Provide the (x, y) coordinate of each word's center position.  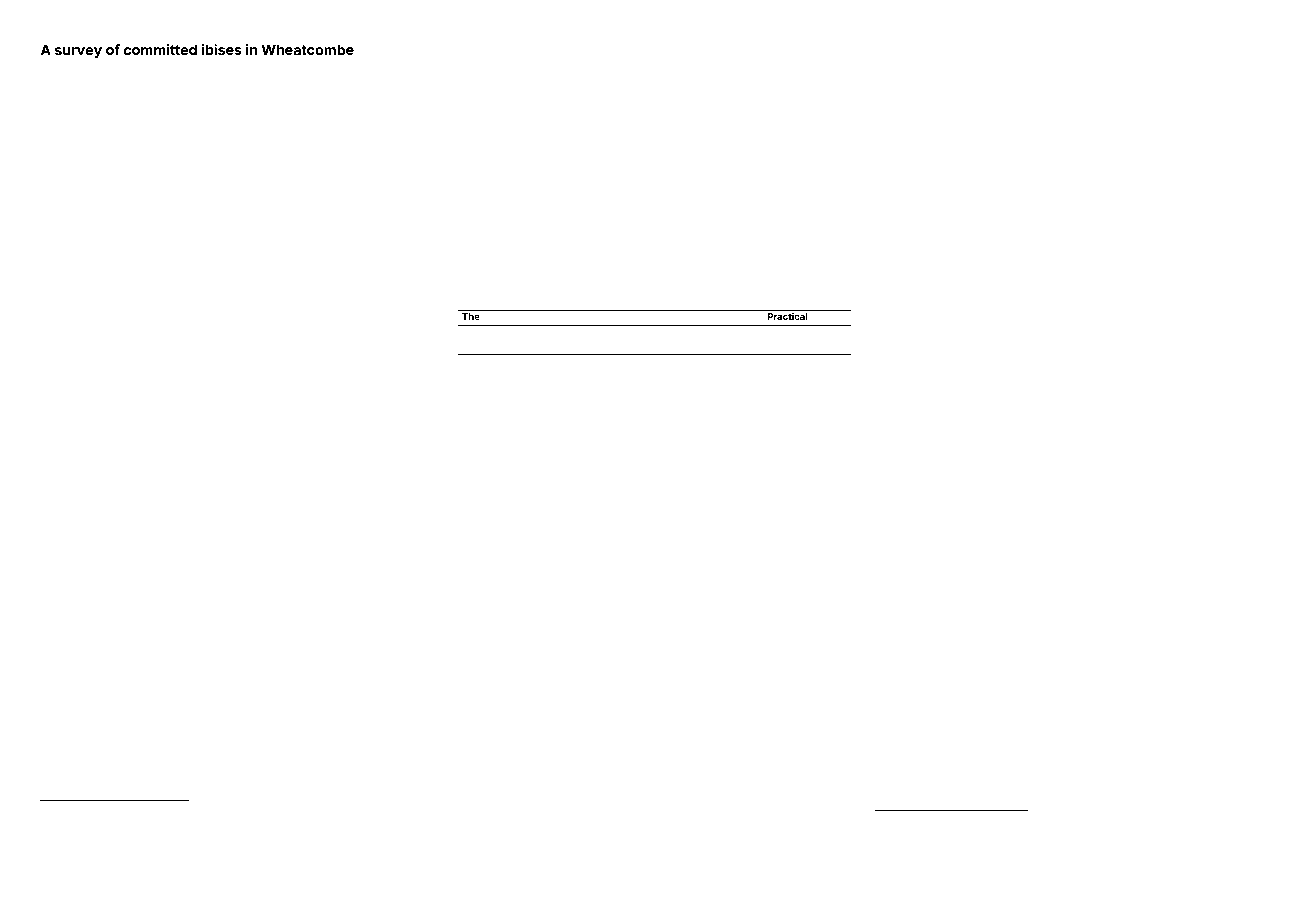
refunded (1088, 228)
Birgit (1071, 72)
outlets (109, 72)
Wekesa (532, 71)
